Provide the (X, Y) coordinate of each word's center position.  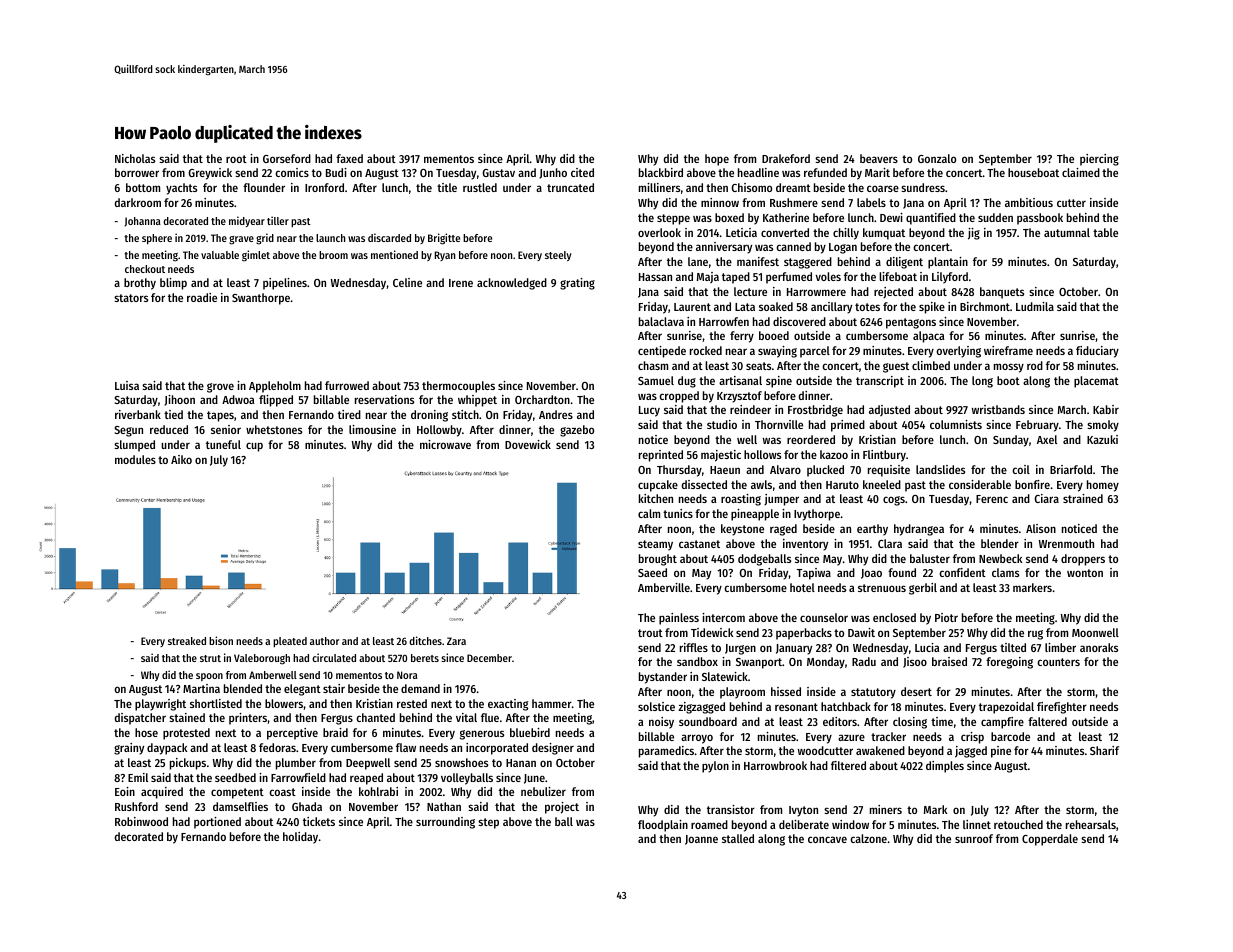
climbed (931, 365)
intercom (723, 617)
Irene (461, 283)
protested (186, 734)
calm (649, 513)
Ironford (324, 187)
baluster (930, 558)
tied (173, 414)
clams (1005, 572)
